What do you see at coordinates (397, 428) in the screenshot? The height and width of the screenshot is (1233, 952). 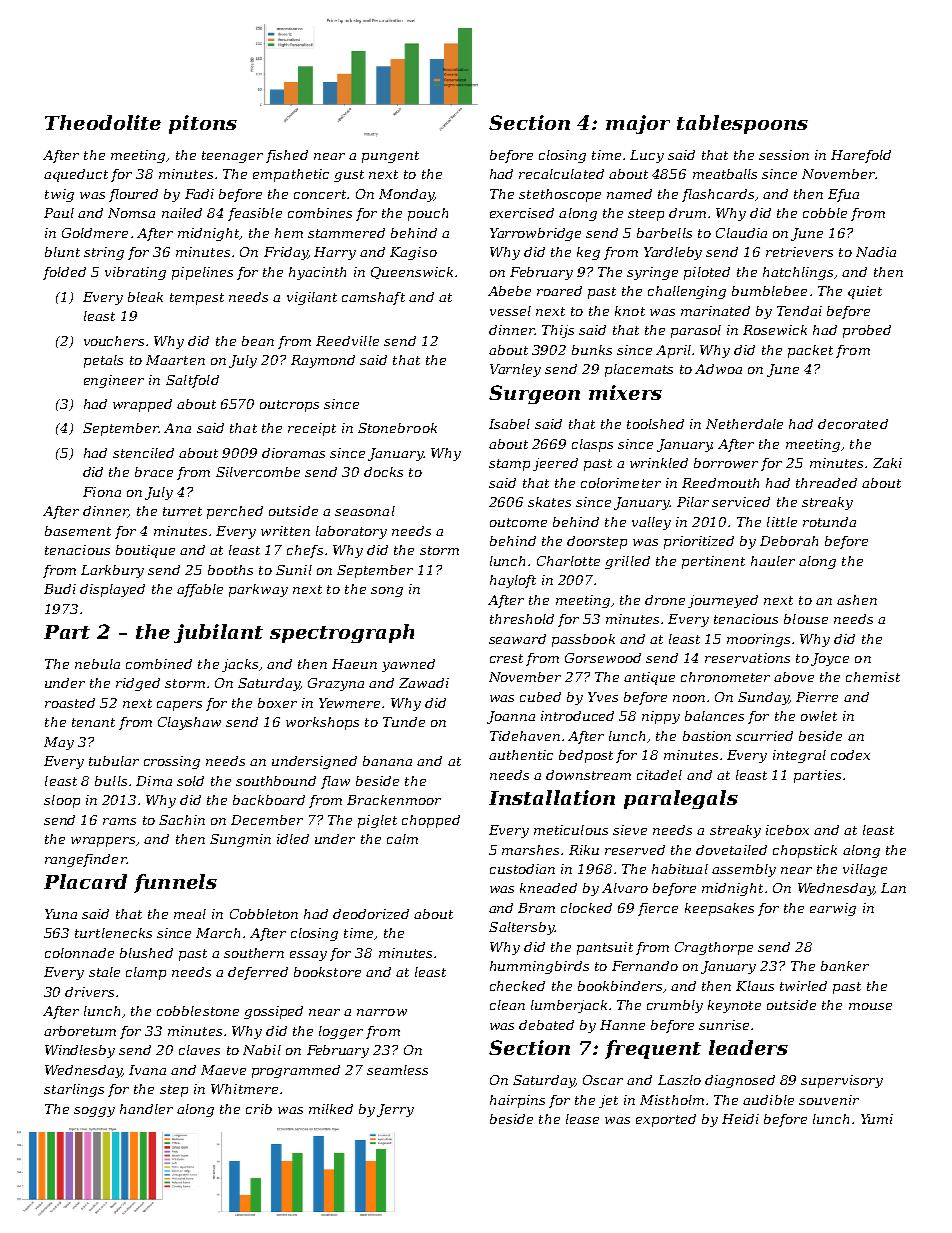 I see `Stonebrook` at bounding box center [397, 428].
